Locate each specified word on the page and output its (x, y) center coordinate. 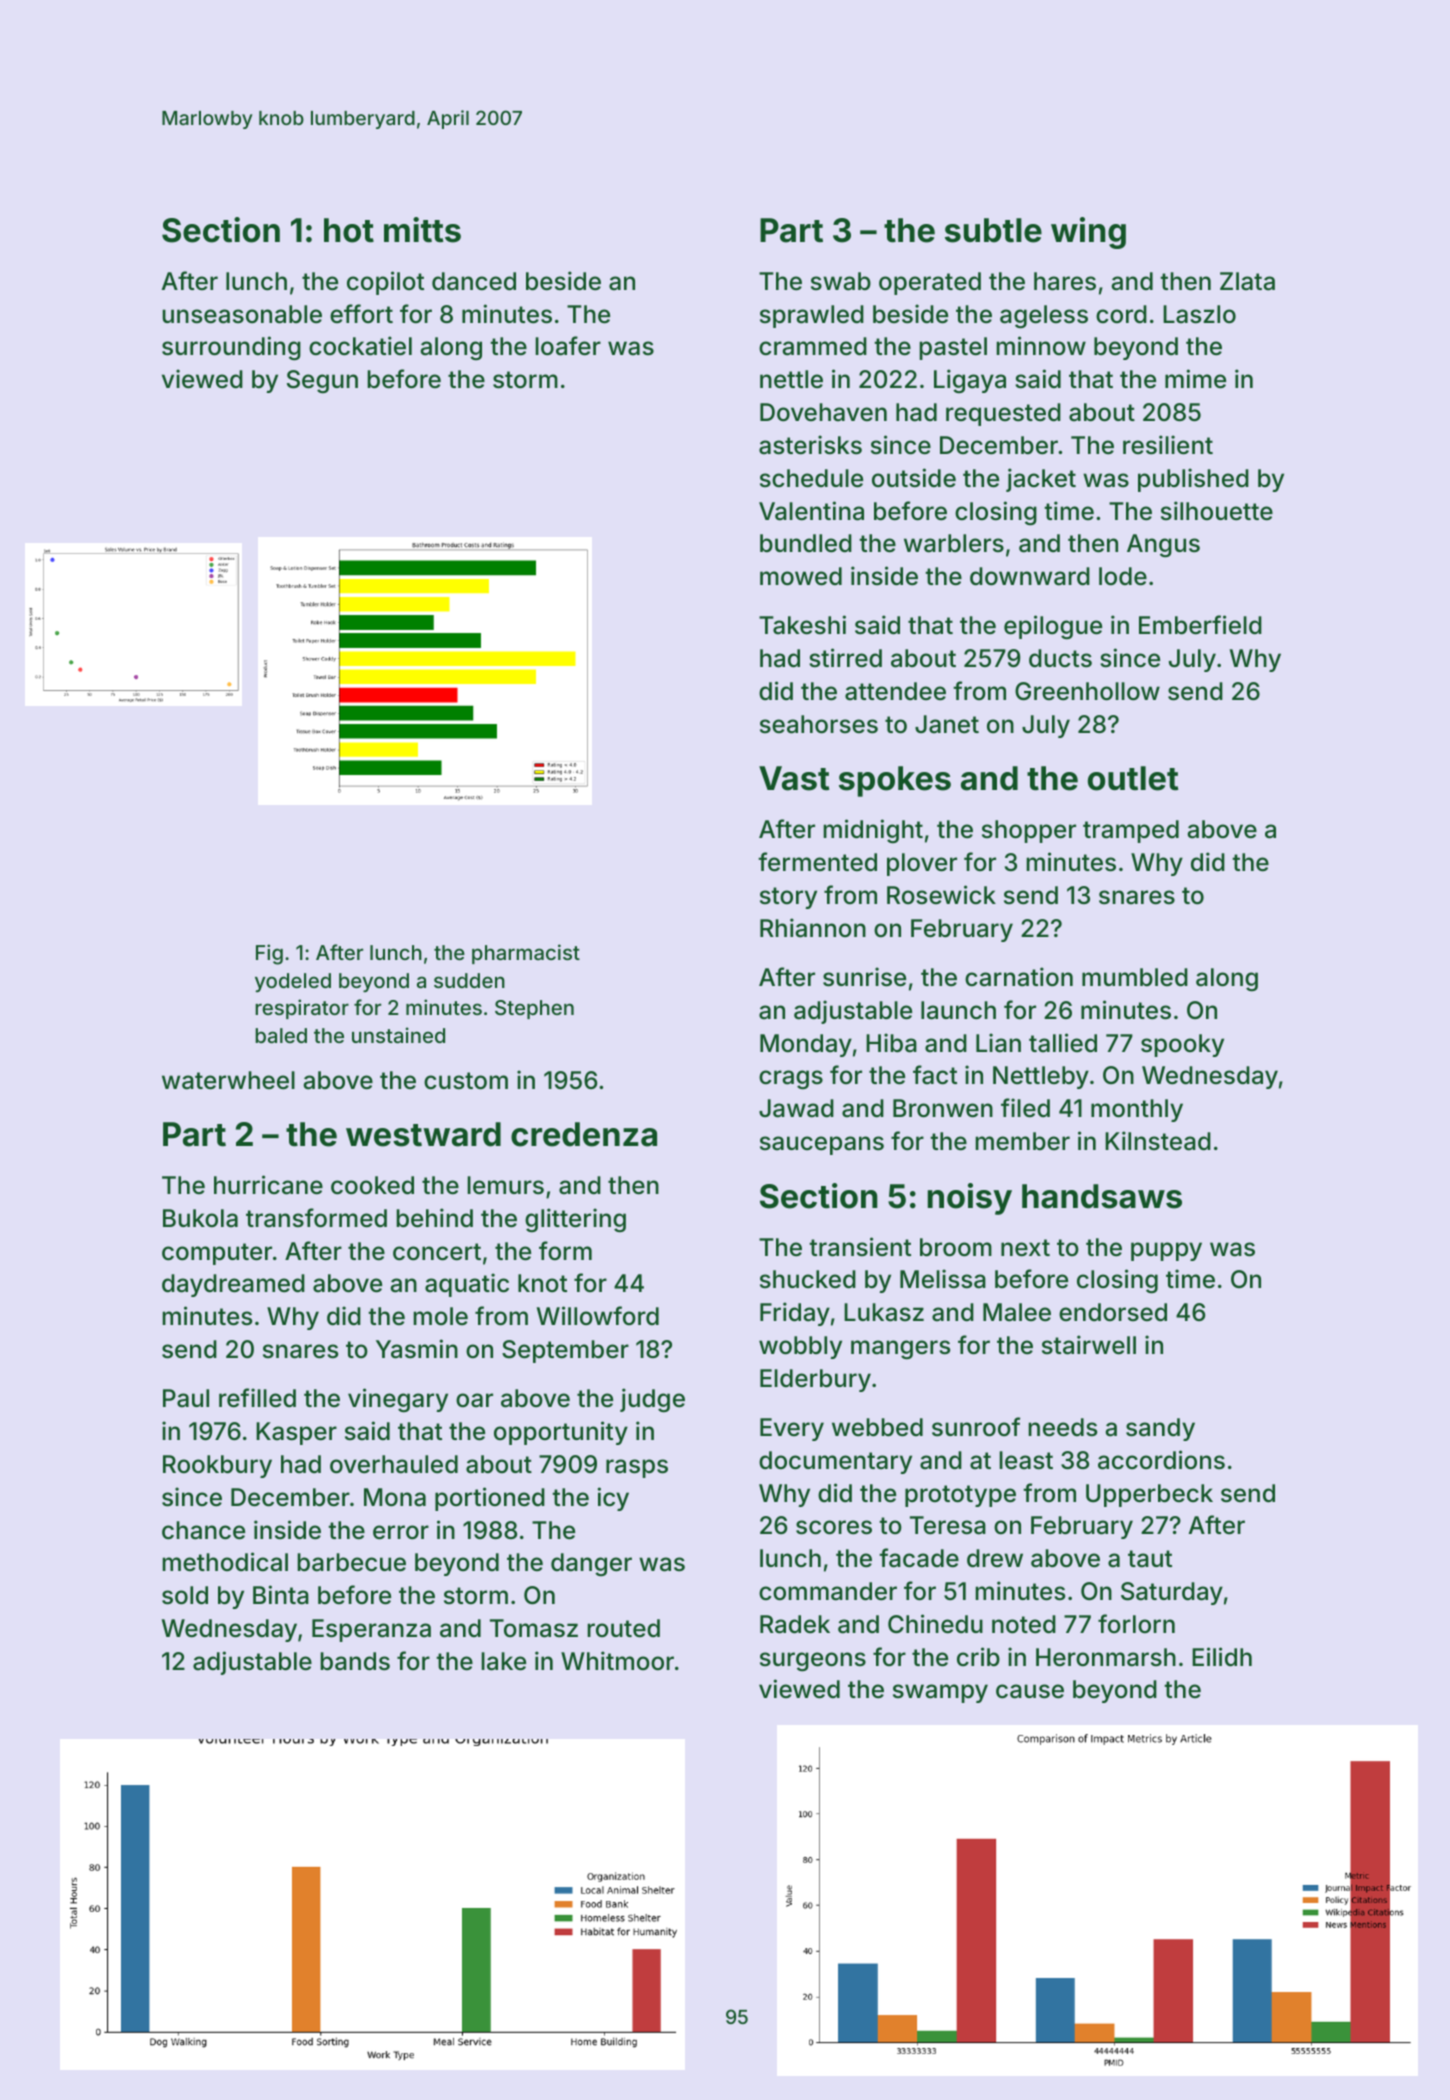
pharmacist (526, 954)
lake (503, 1661)
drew (995, 1558)
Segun (322, 381)
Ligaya (970, 381)
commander (828, 1591)
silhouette (1217, 511)
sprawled (812, 316)
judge (652, 1400)
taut (1150, 1559)
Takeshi (802, 625)
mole (440, 1316)
